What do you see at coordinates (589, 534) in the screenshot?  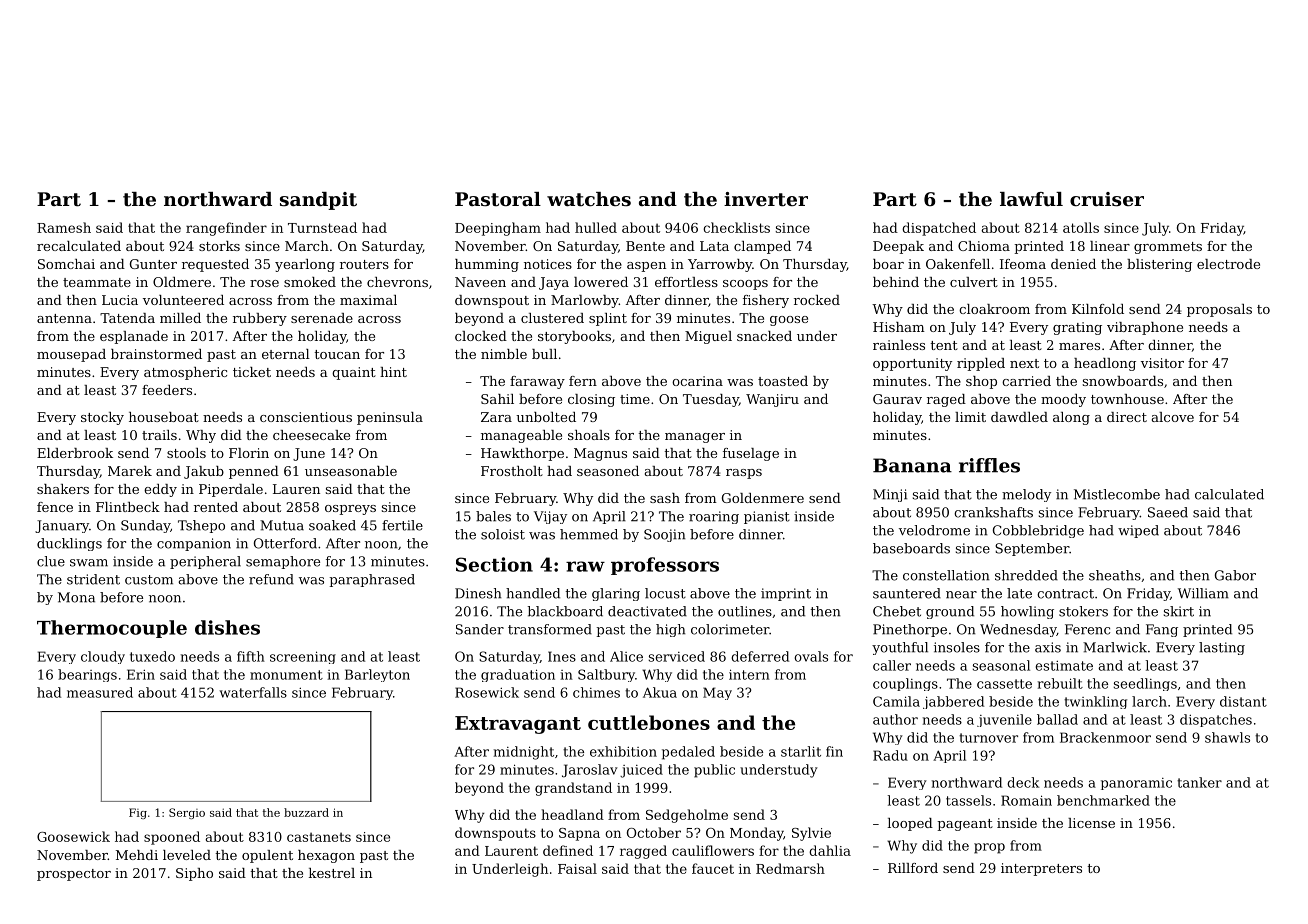 I see `hemmed` at bounding box center [589, 534].
